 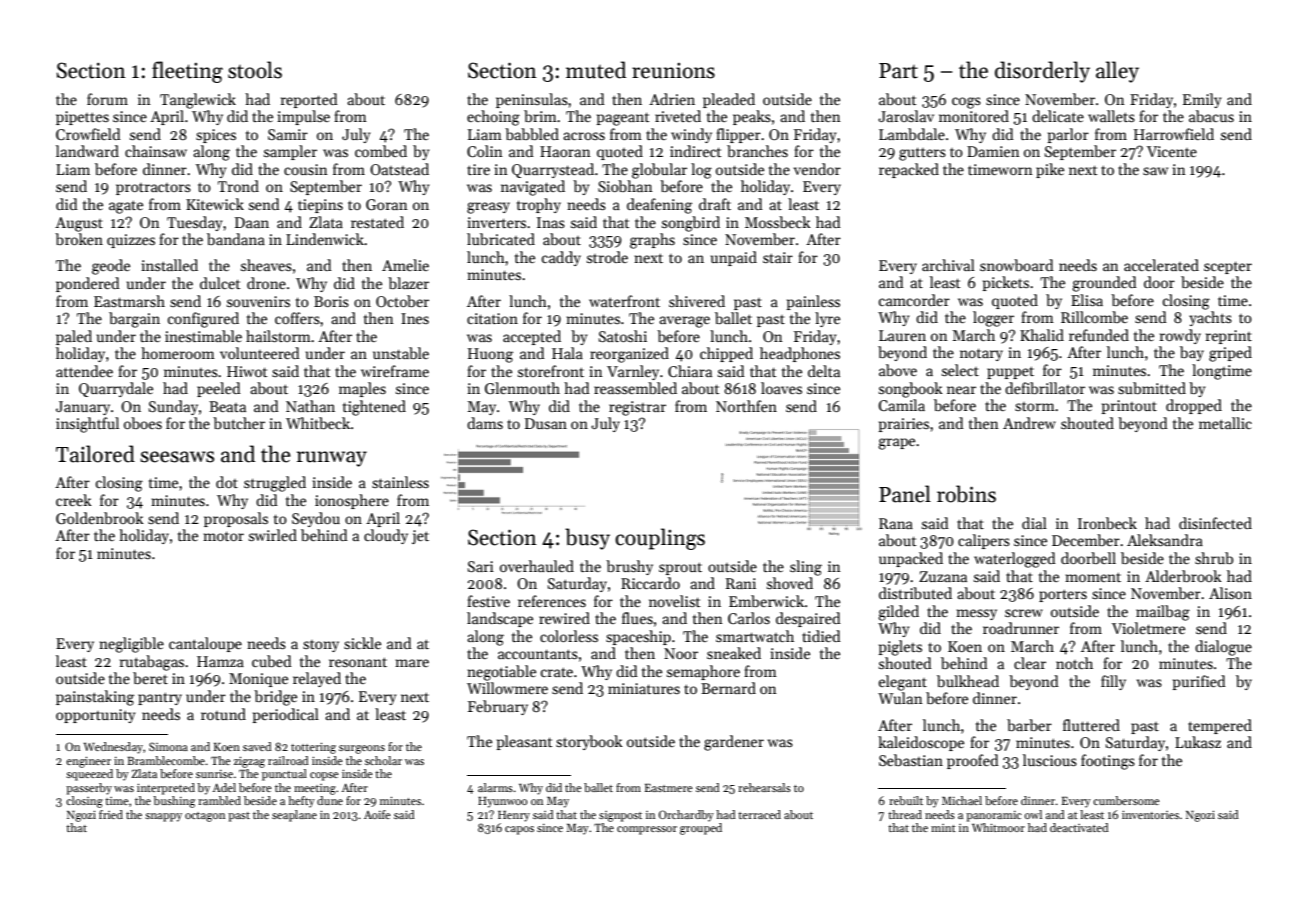 What do you see at coordinates (734, 743) in the screenshot?
I see `gardener` at bounding box center [734, 743].
